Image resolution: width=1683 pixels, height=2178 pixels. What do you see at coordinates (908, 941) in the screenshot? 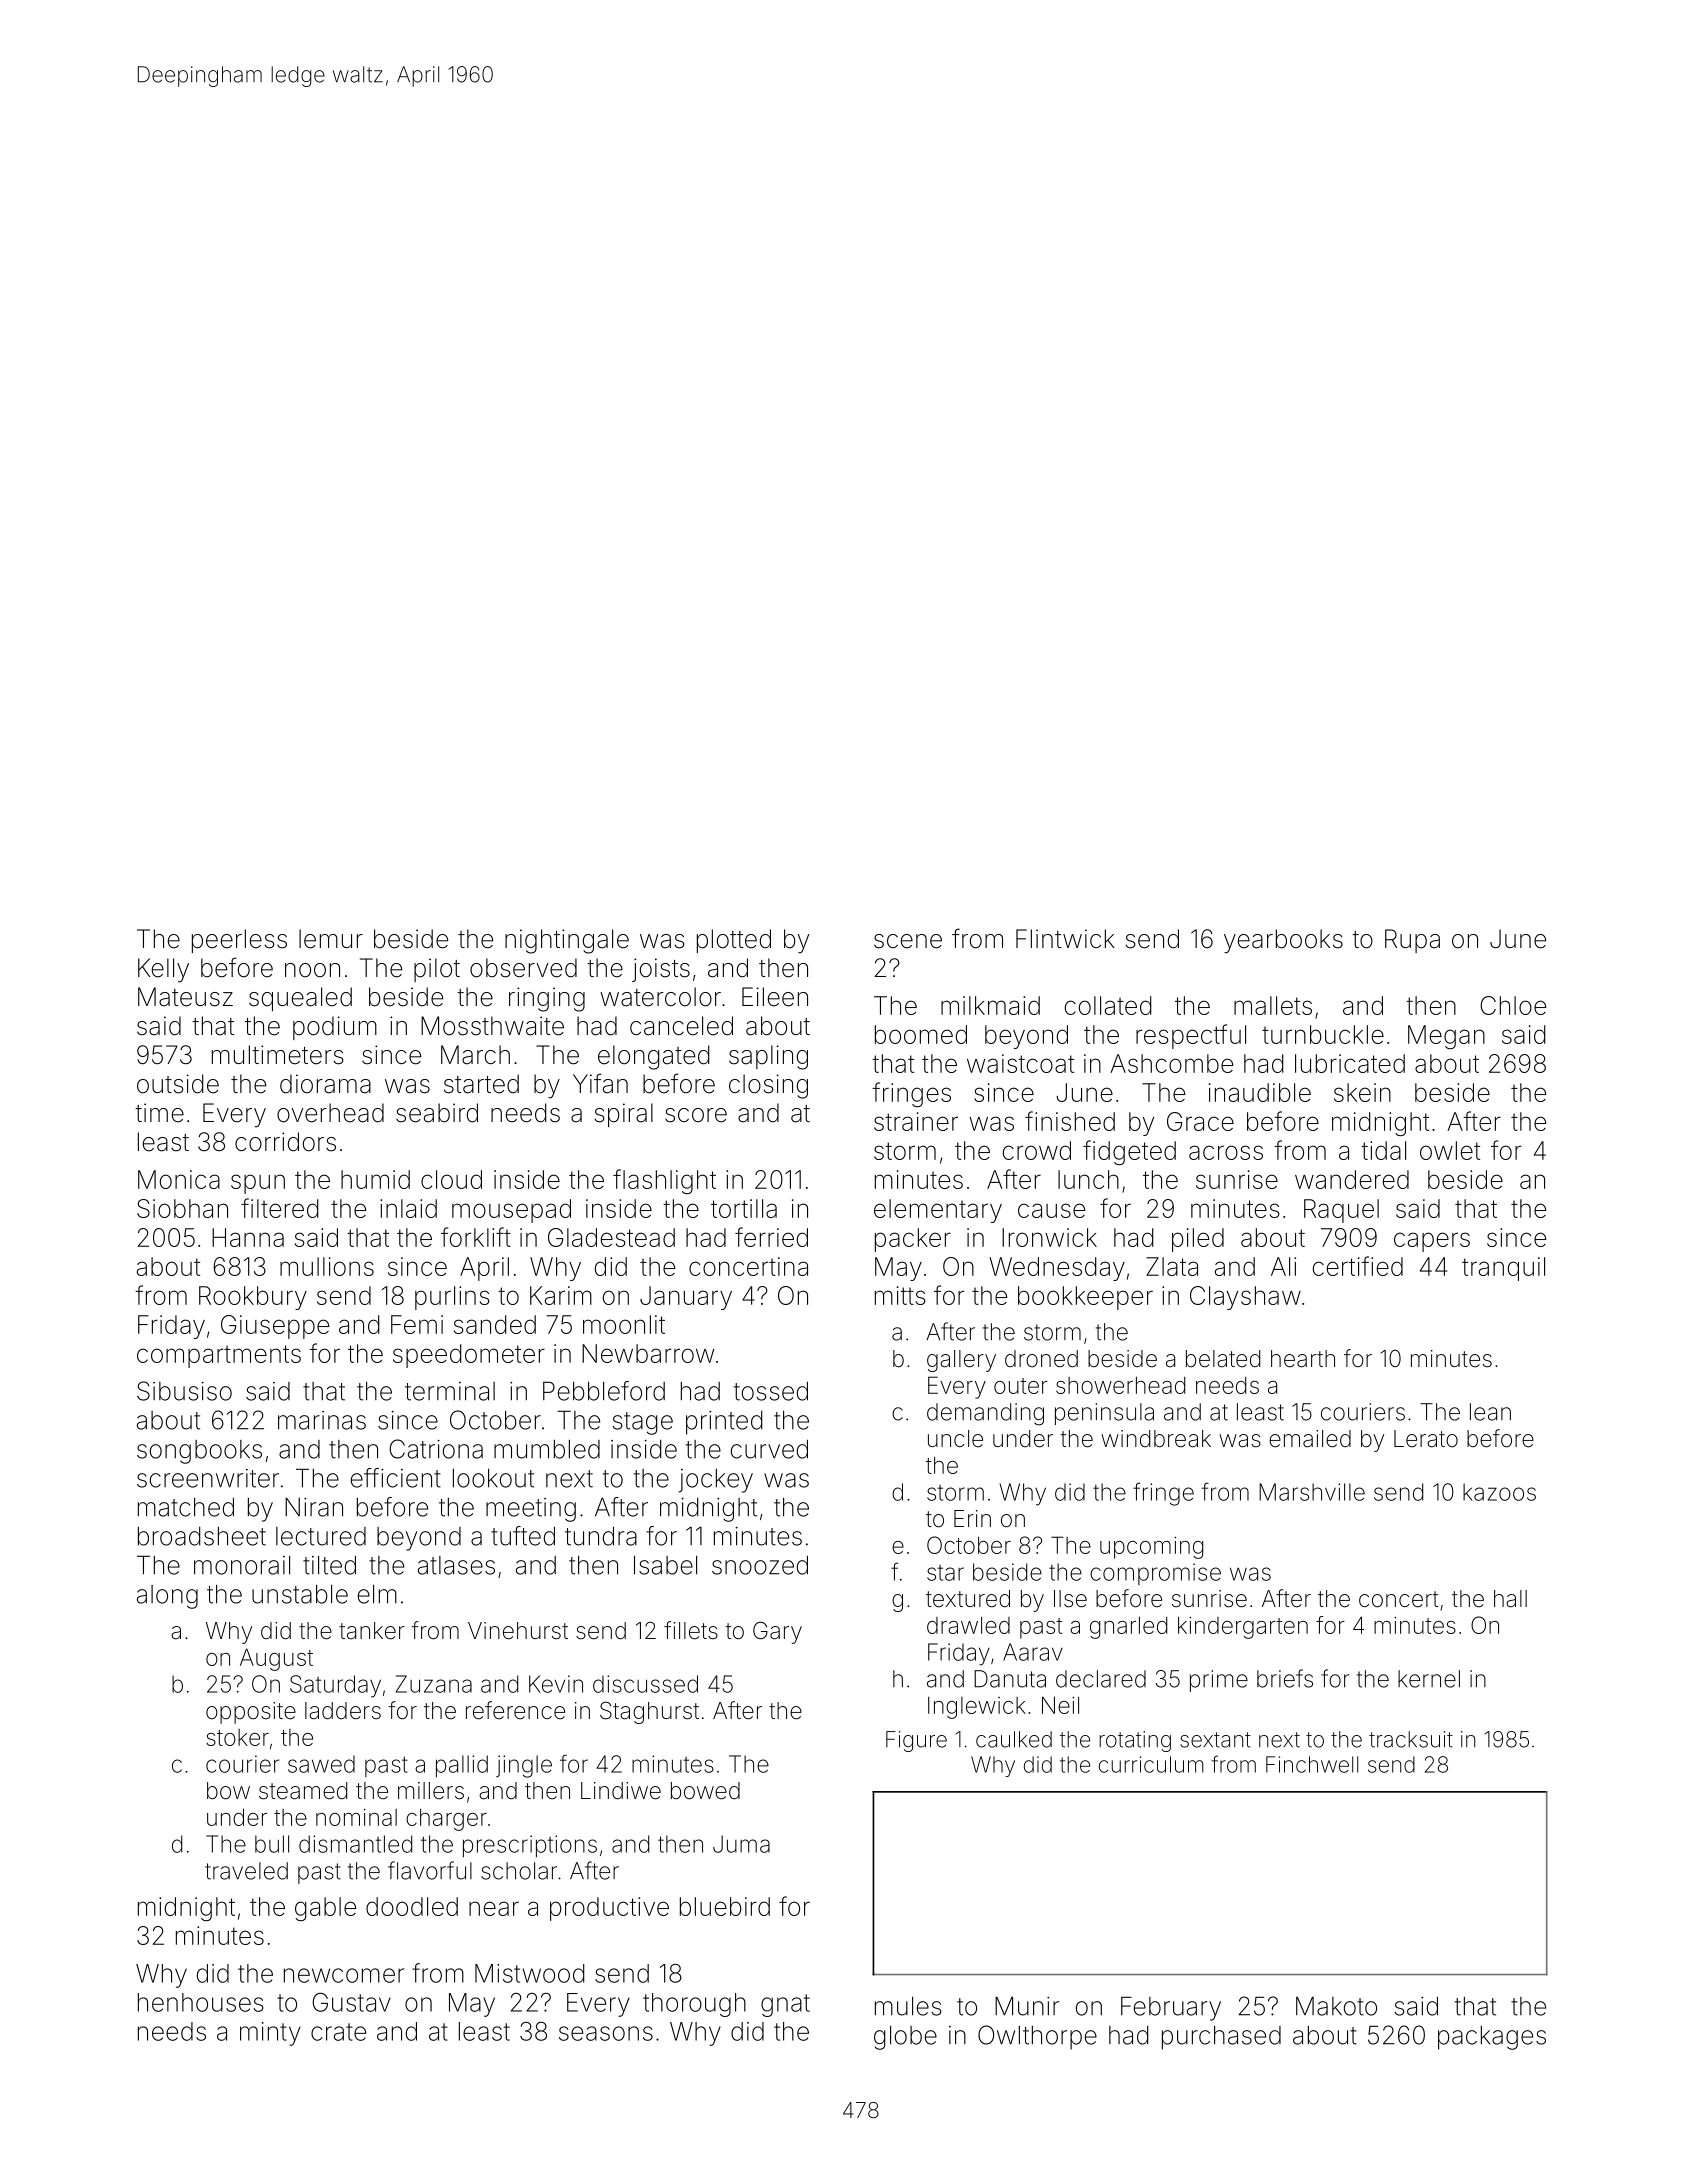
I see `scene` at bounding box center [908, 941].
